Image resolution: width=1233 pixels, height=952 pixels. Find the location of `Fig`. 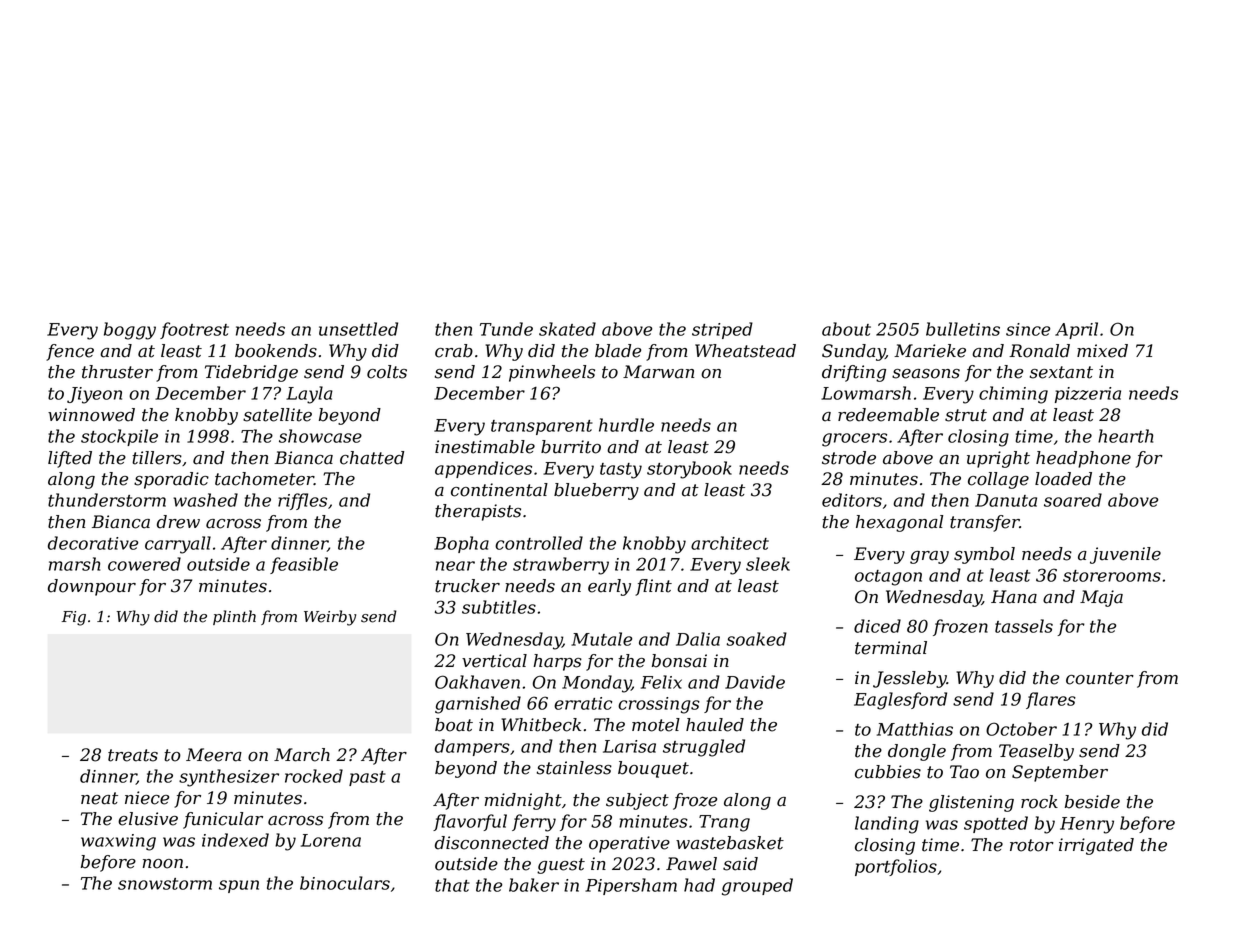

Fig is located at coordinates (74, 618).
